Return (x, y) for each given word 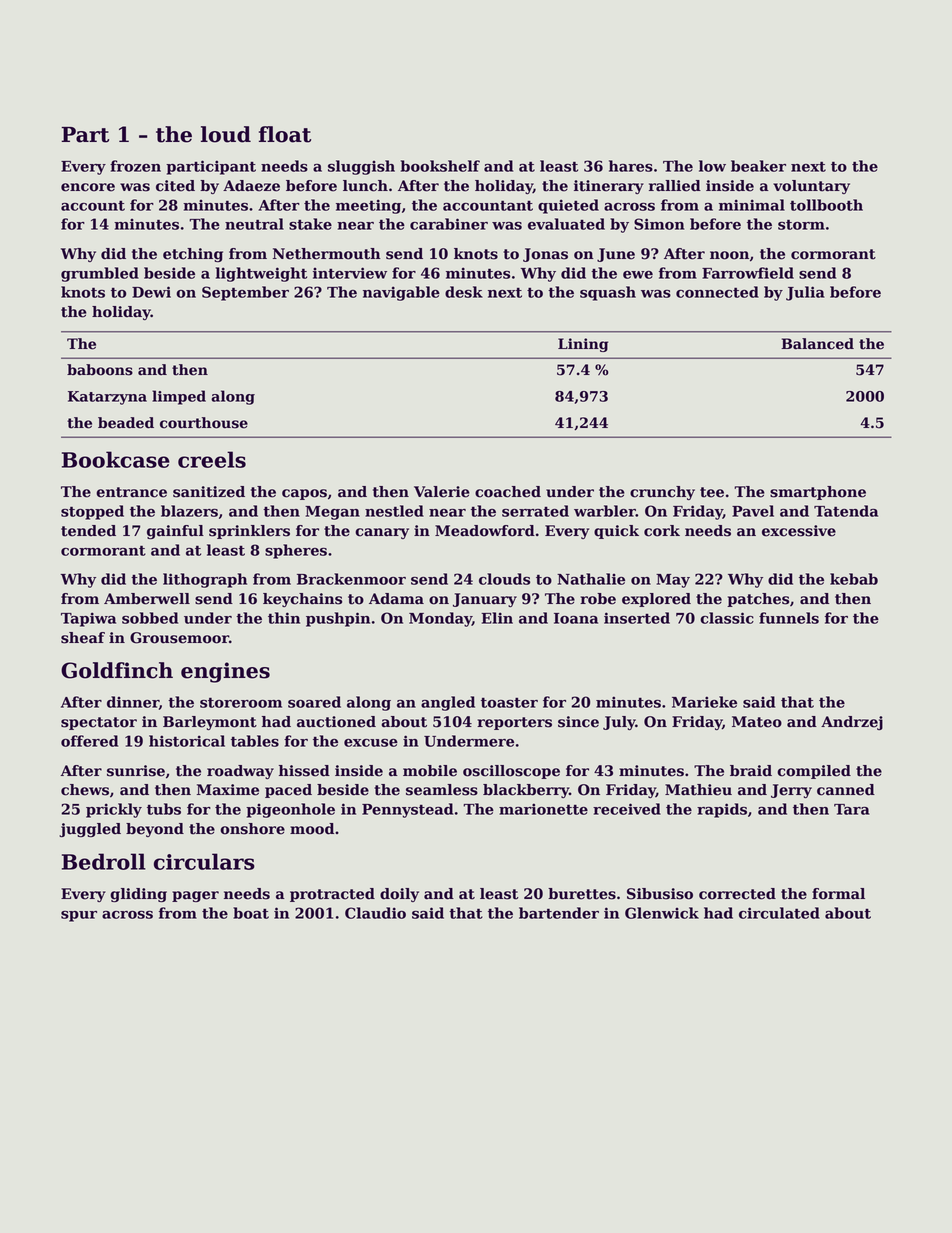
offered (89, 741)
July (619, 723)
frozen (135, 166)
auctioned (336, 722)
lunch (365, 186)
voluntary (811, 187)
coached (508, 492)
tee (712, 492)
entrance (131, 492)
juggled (90, 830)
